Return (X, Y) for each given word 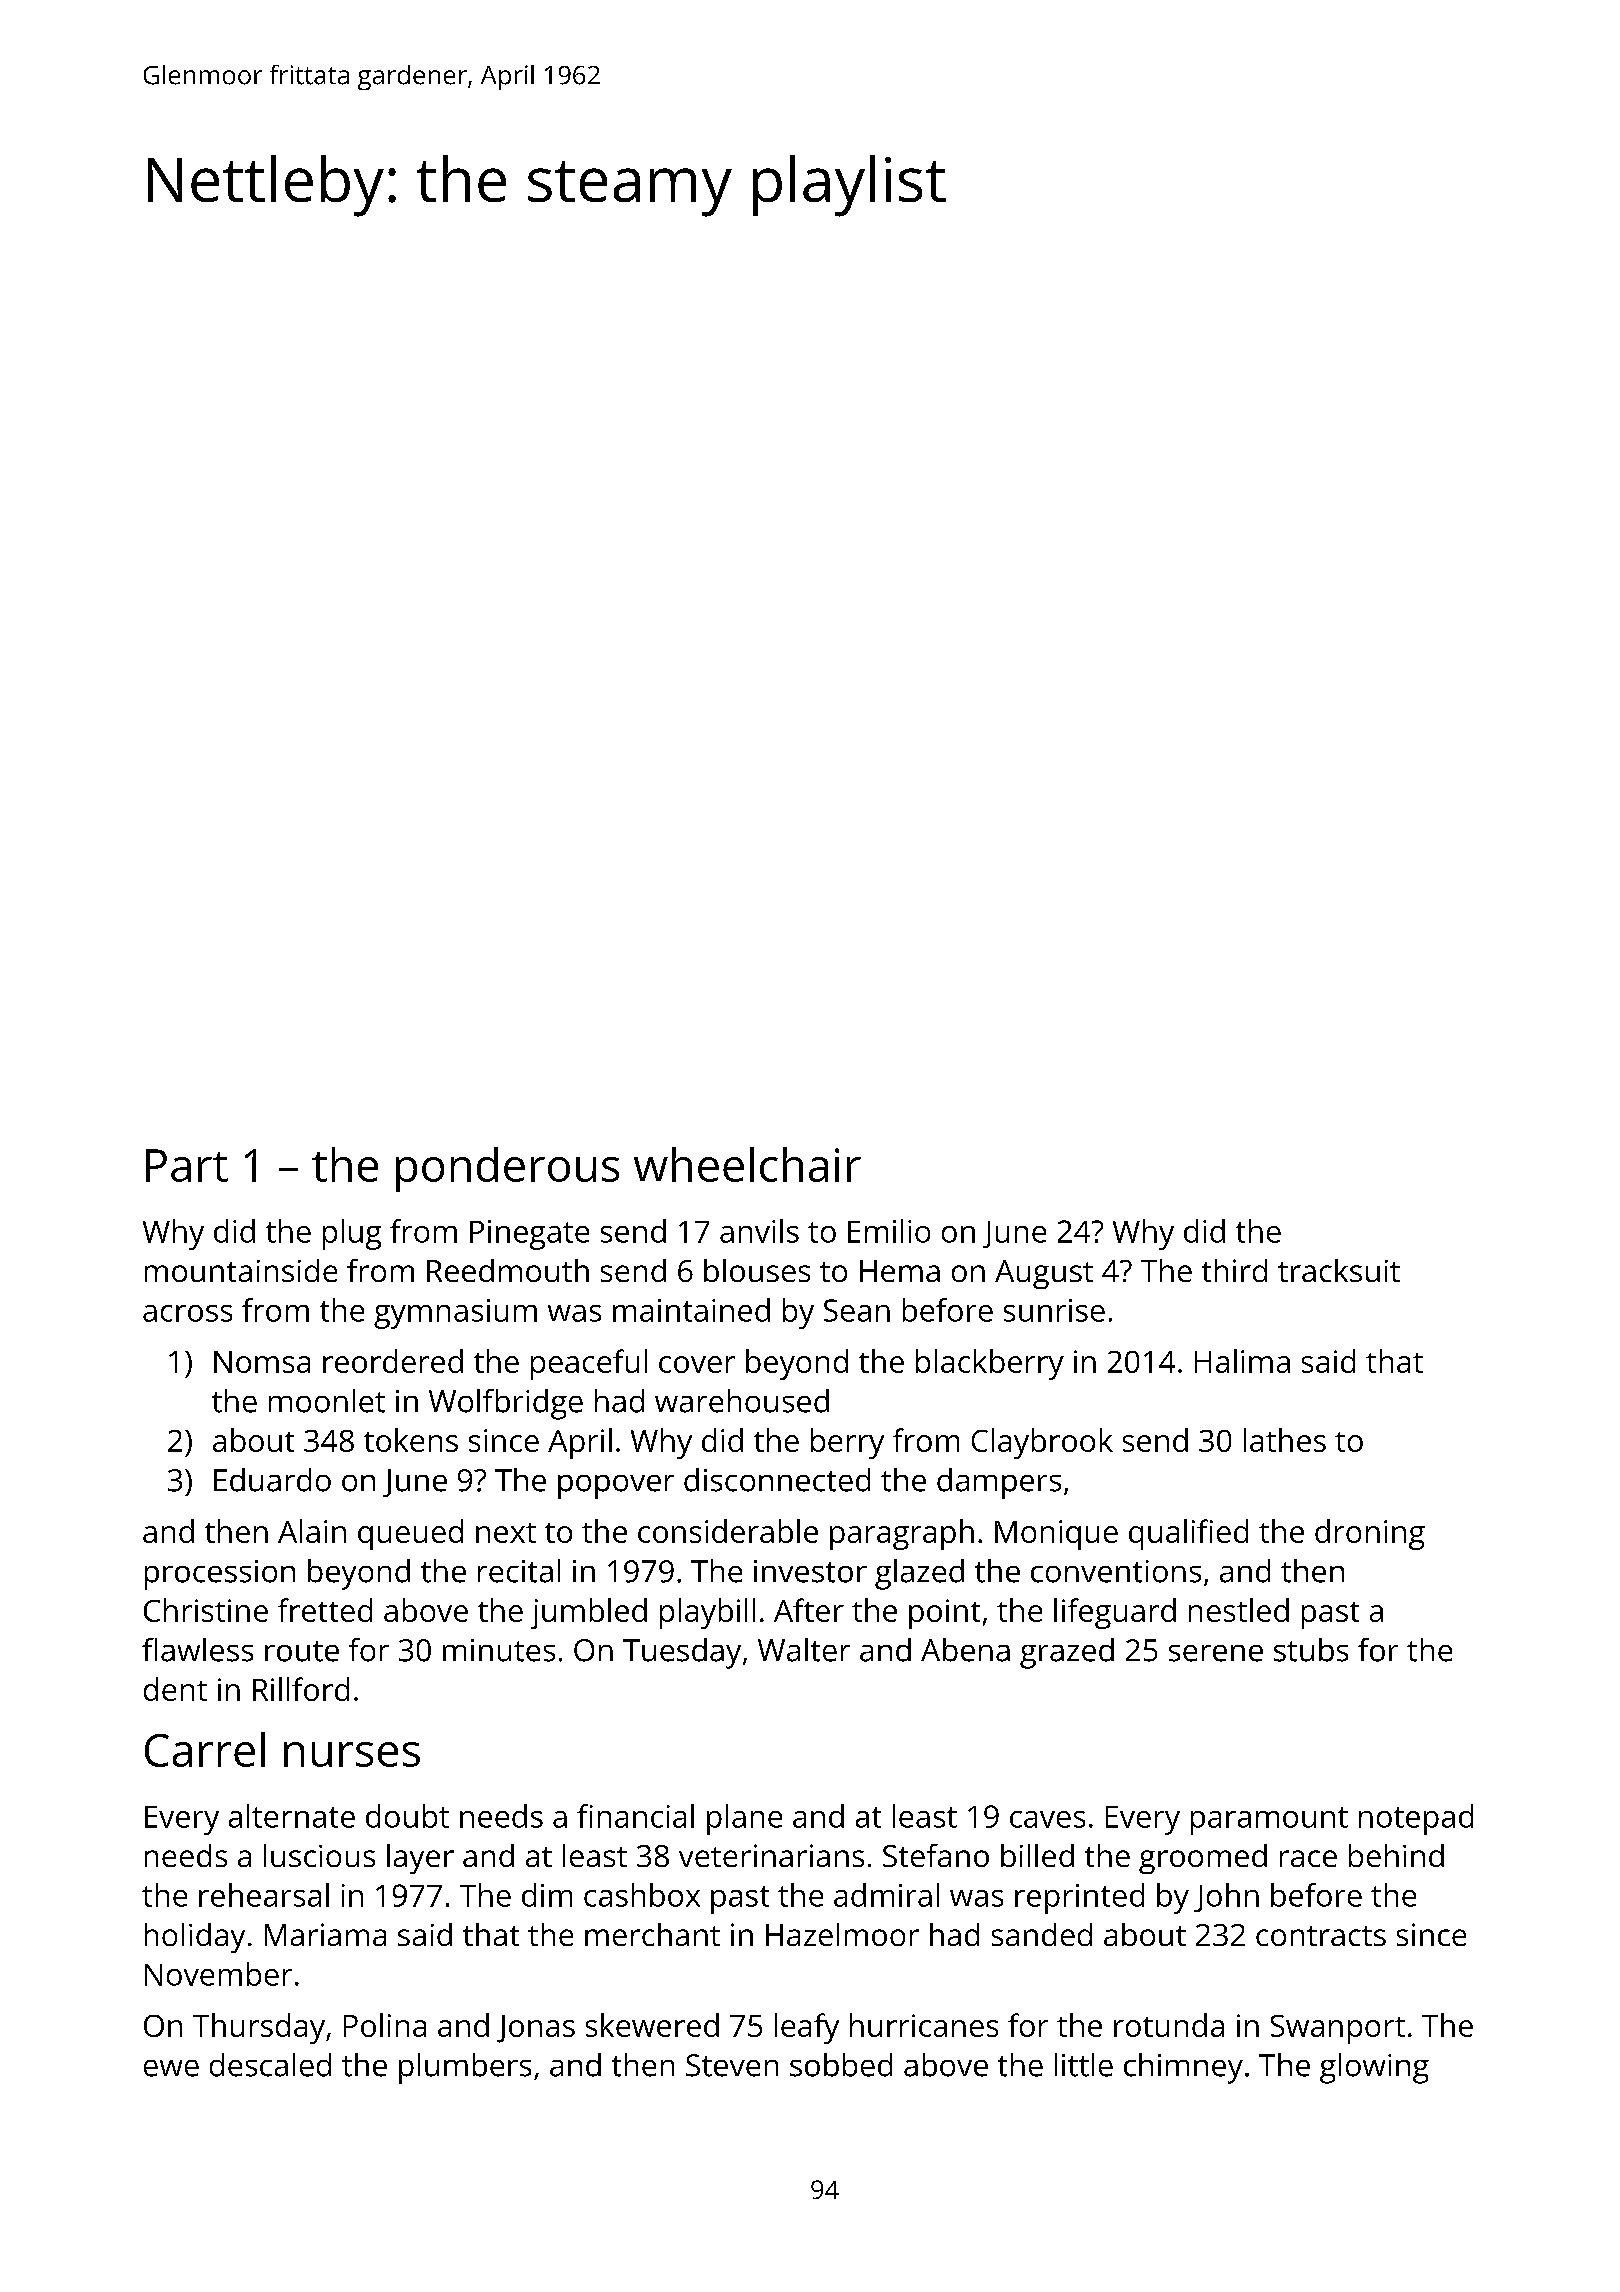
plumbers (465, 2068)
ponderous (507, 1169)
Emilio (889, 1231)
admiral (886, 1895)
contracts (1321, 1936)
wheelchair (747, 1164)
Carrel (205, 1749)
